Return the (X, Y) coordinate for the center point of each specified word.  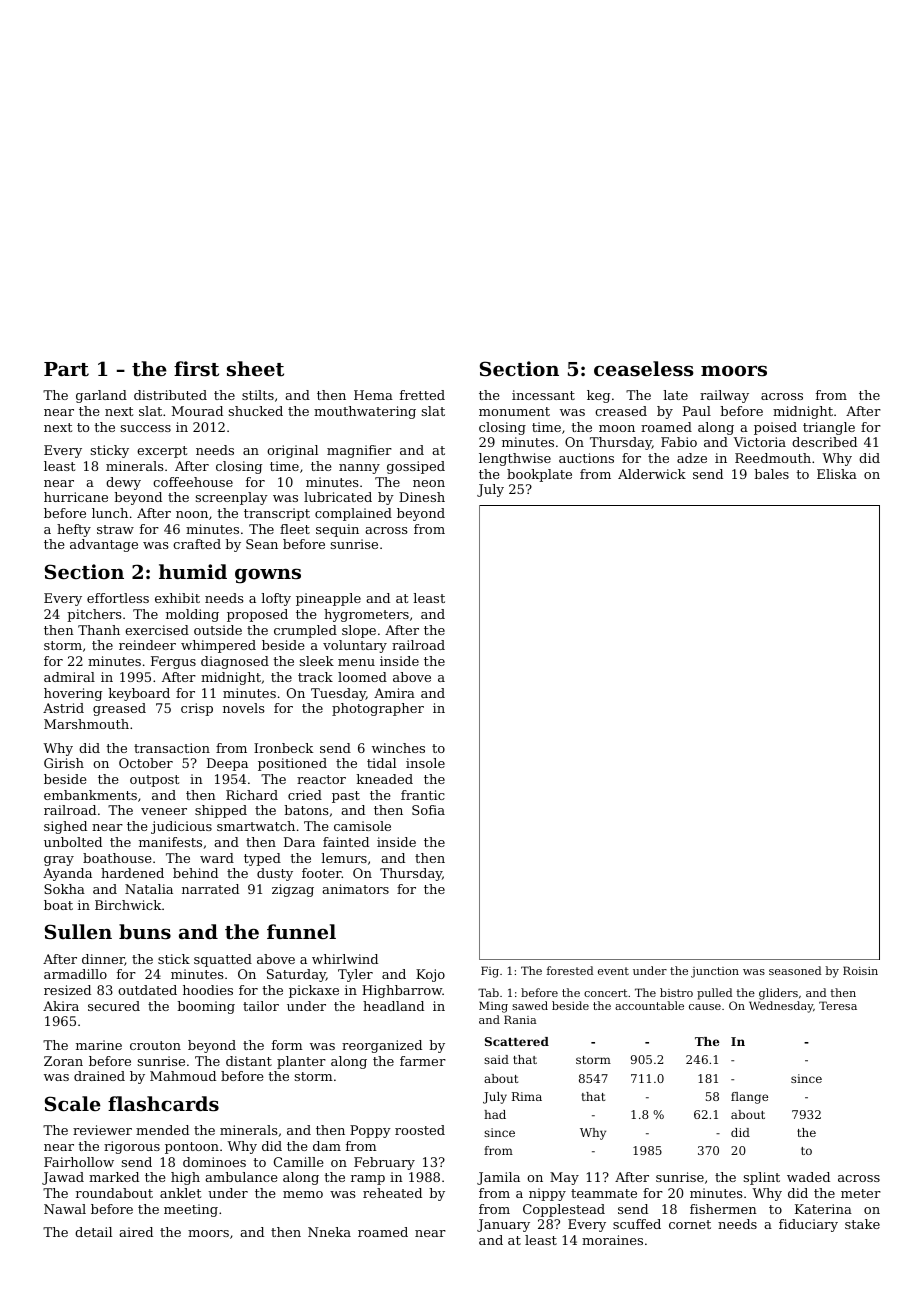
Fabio (679, 442)
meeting (191, 1210)
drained (99, 1076)
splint (762, 1178)
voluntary (355, 646)
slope (359, 631)
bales (771, 474)
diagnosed (235, 662)
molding (192, 615)
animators (355, 889)
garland (101, 396)
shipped (221, 811)
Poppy (370, 1131)
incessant (543, 395)
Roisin (860, 970)
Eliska (837, 474)
